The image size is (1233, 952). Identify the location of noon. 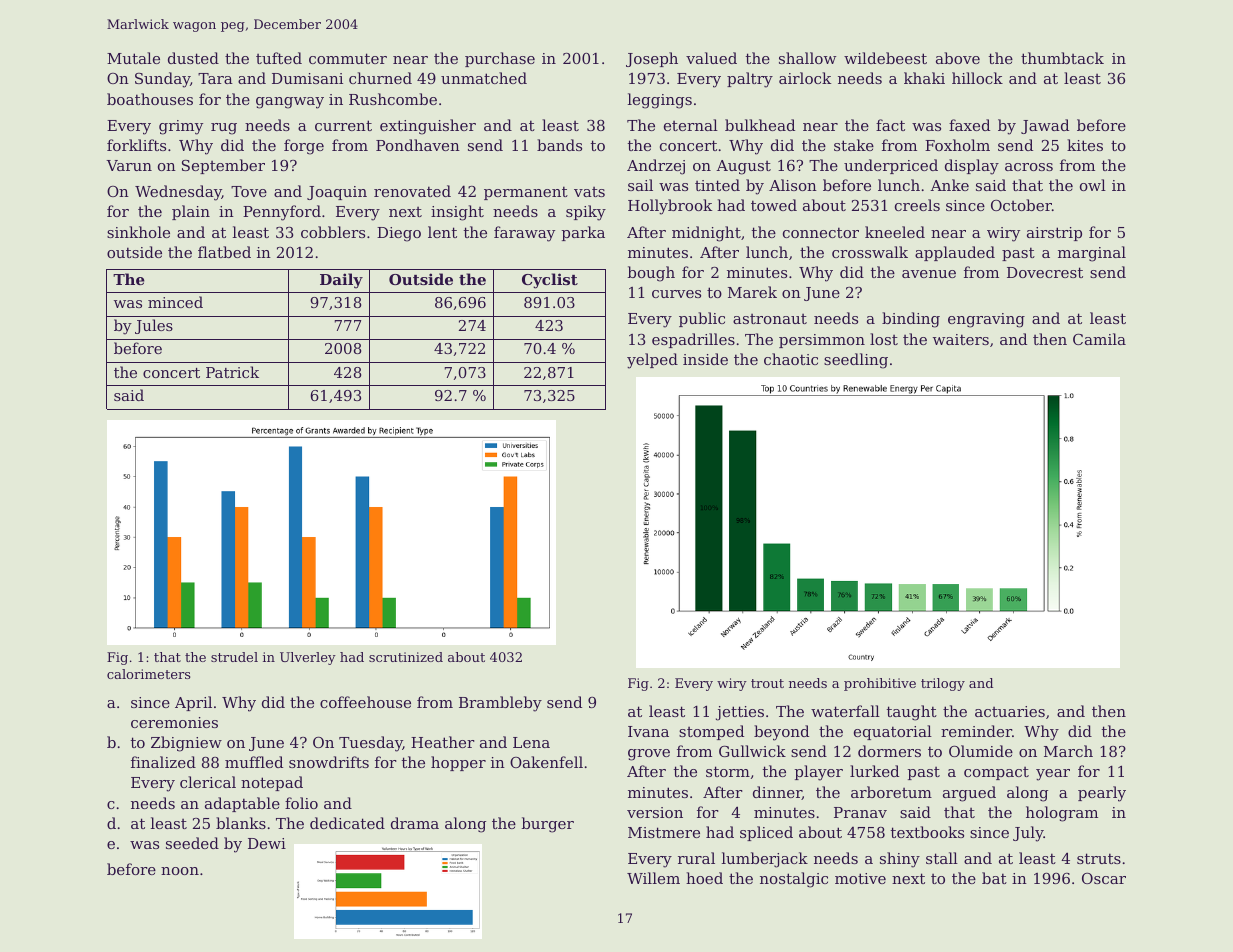
(180, 871).
